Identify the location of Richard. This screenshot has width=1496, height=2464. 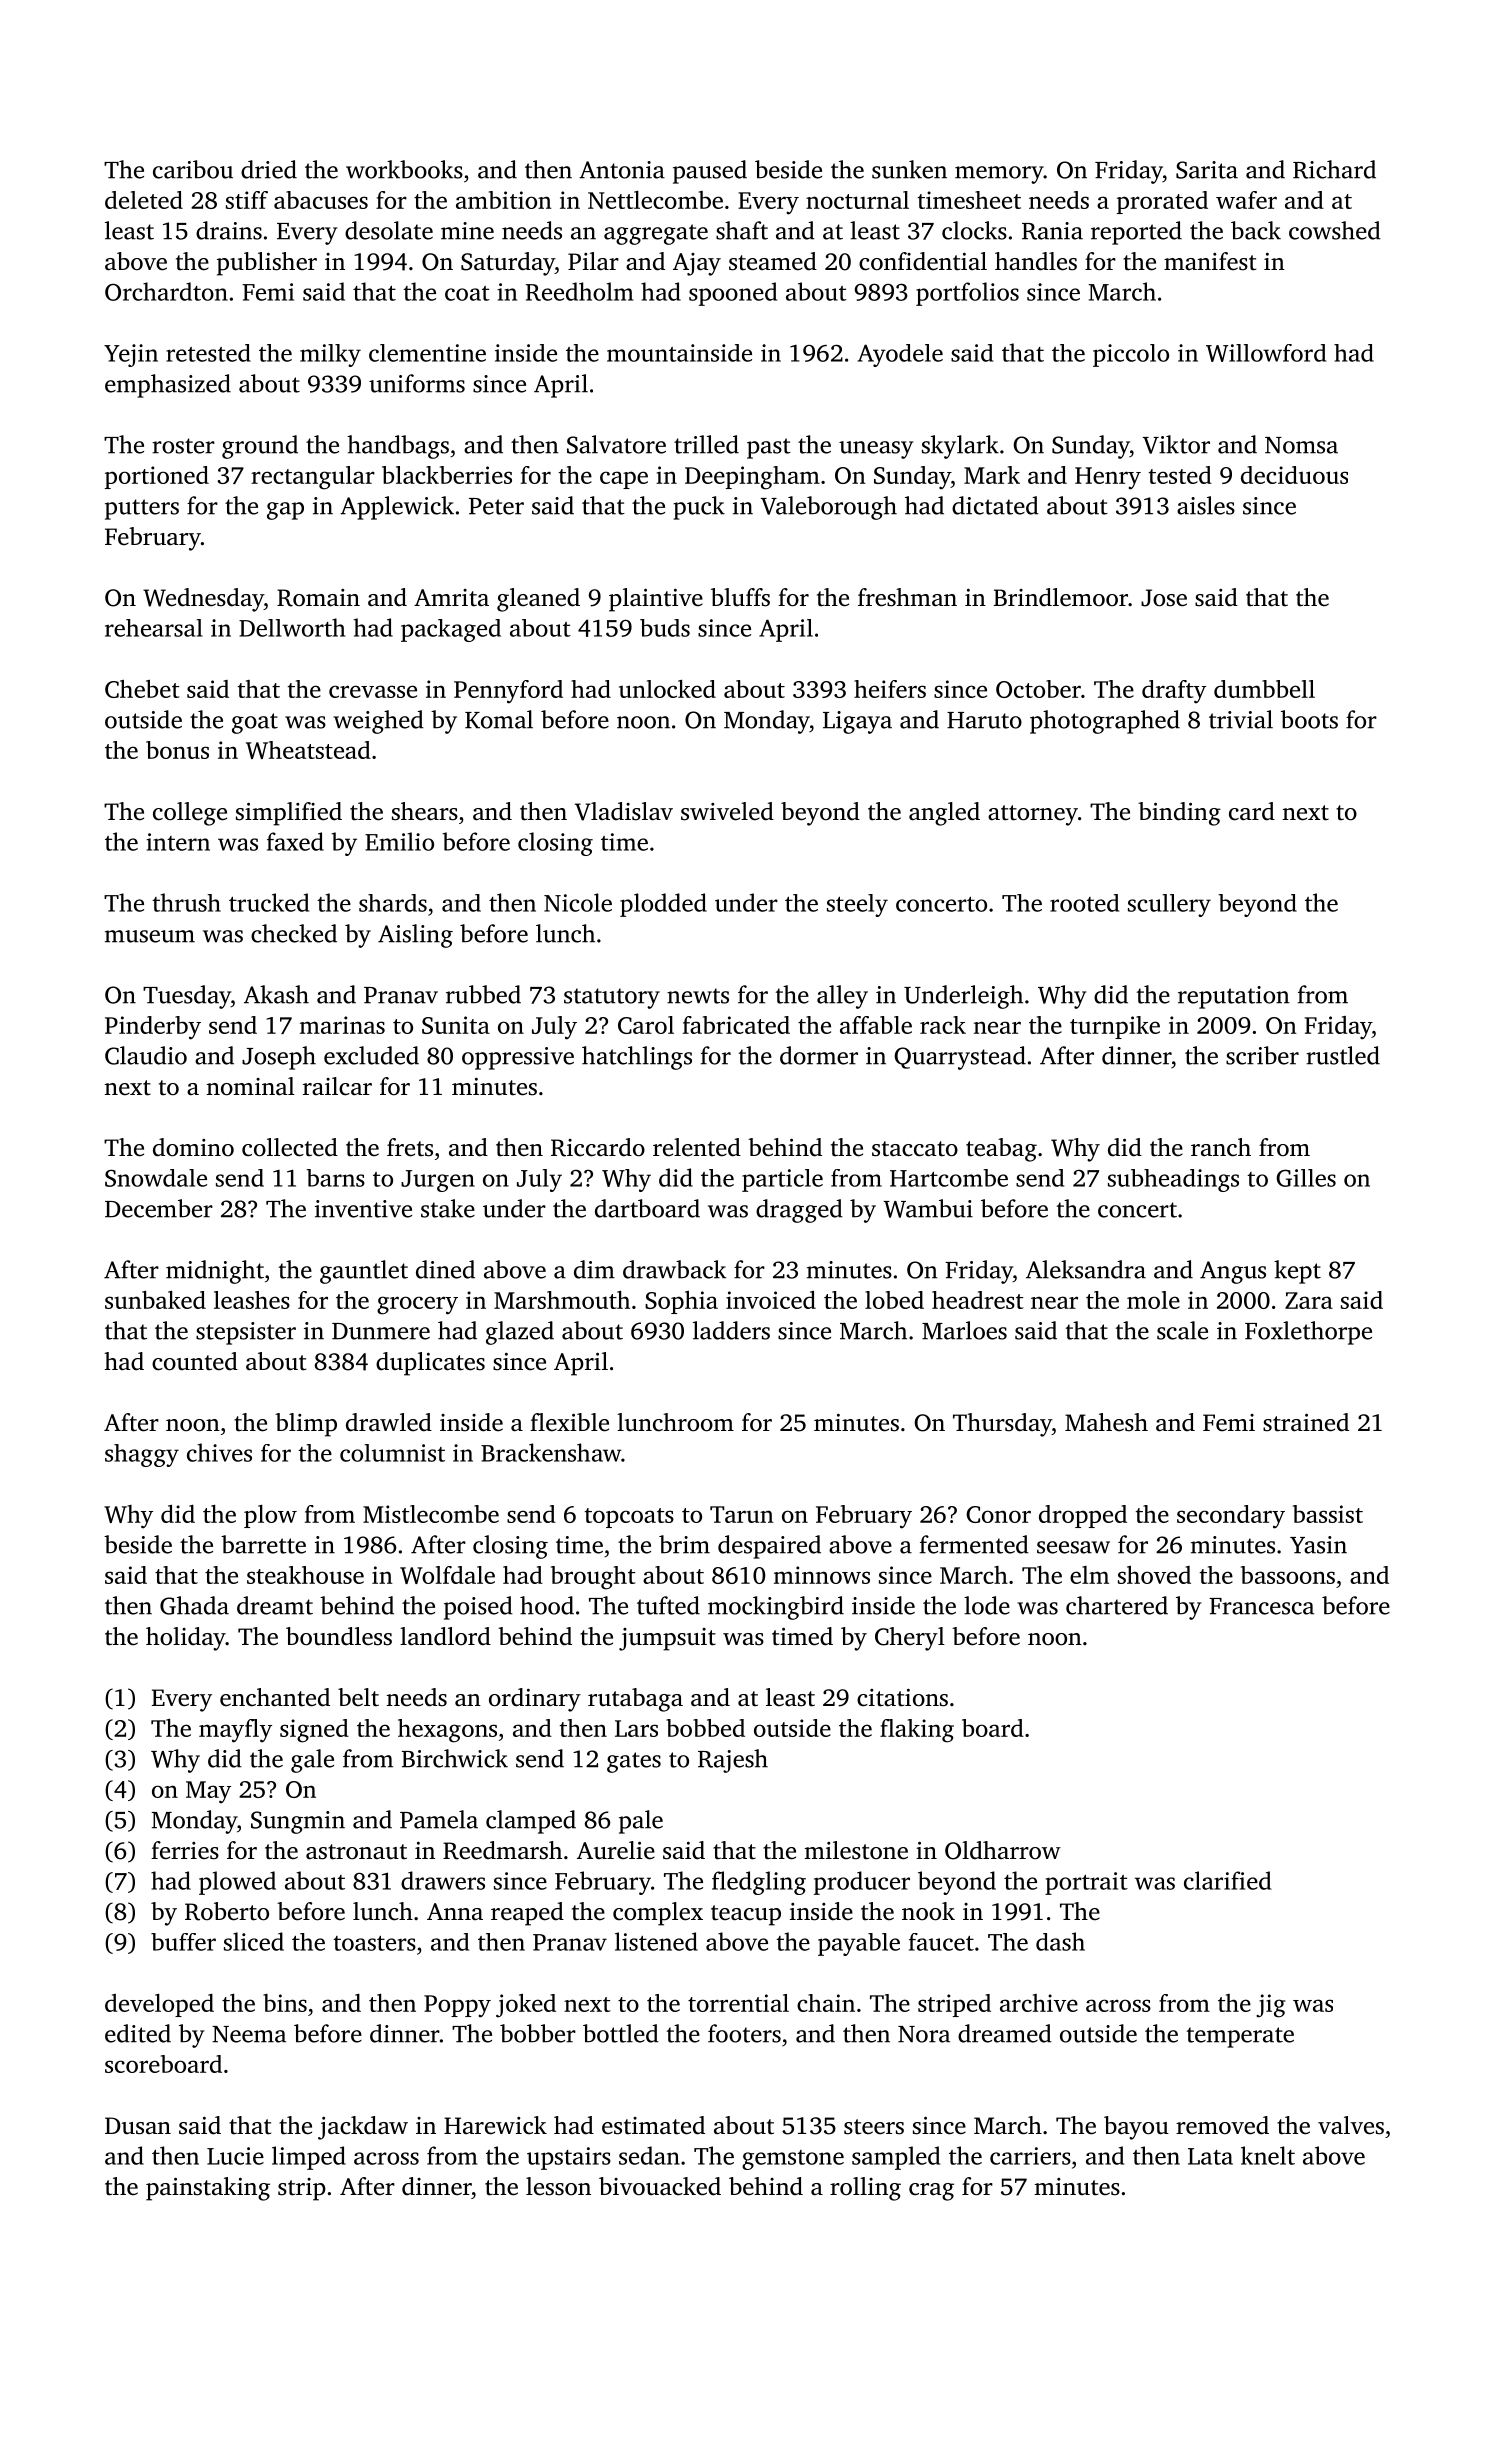
(1334, 169).
